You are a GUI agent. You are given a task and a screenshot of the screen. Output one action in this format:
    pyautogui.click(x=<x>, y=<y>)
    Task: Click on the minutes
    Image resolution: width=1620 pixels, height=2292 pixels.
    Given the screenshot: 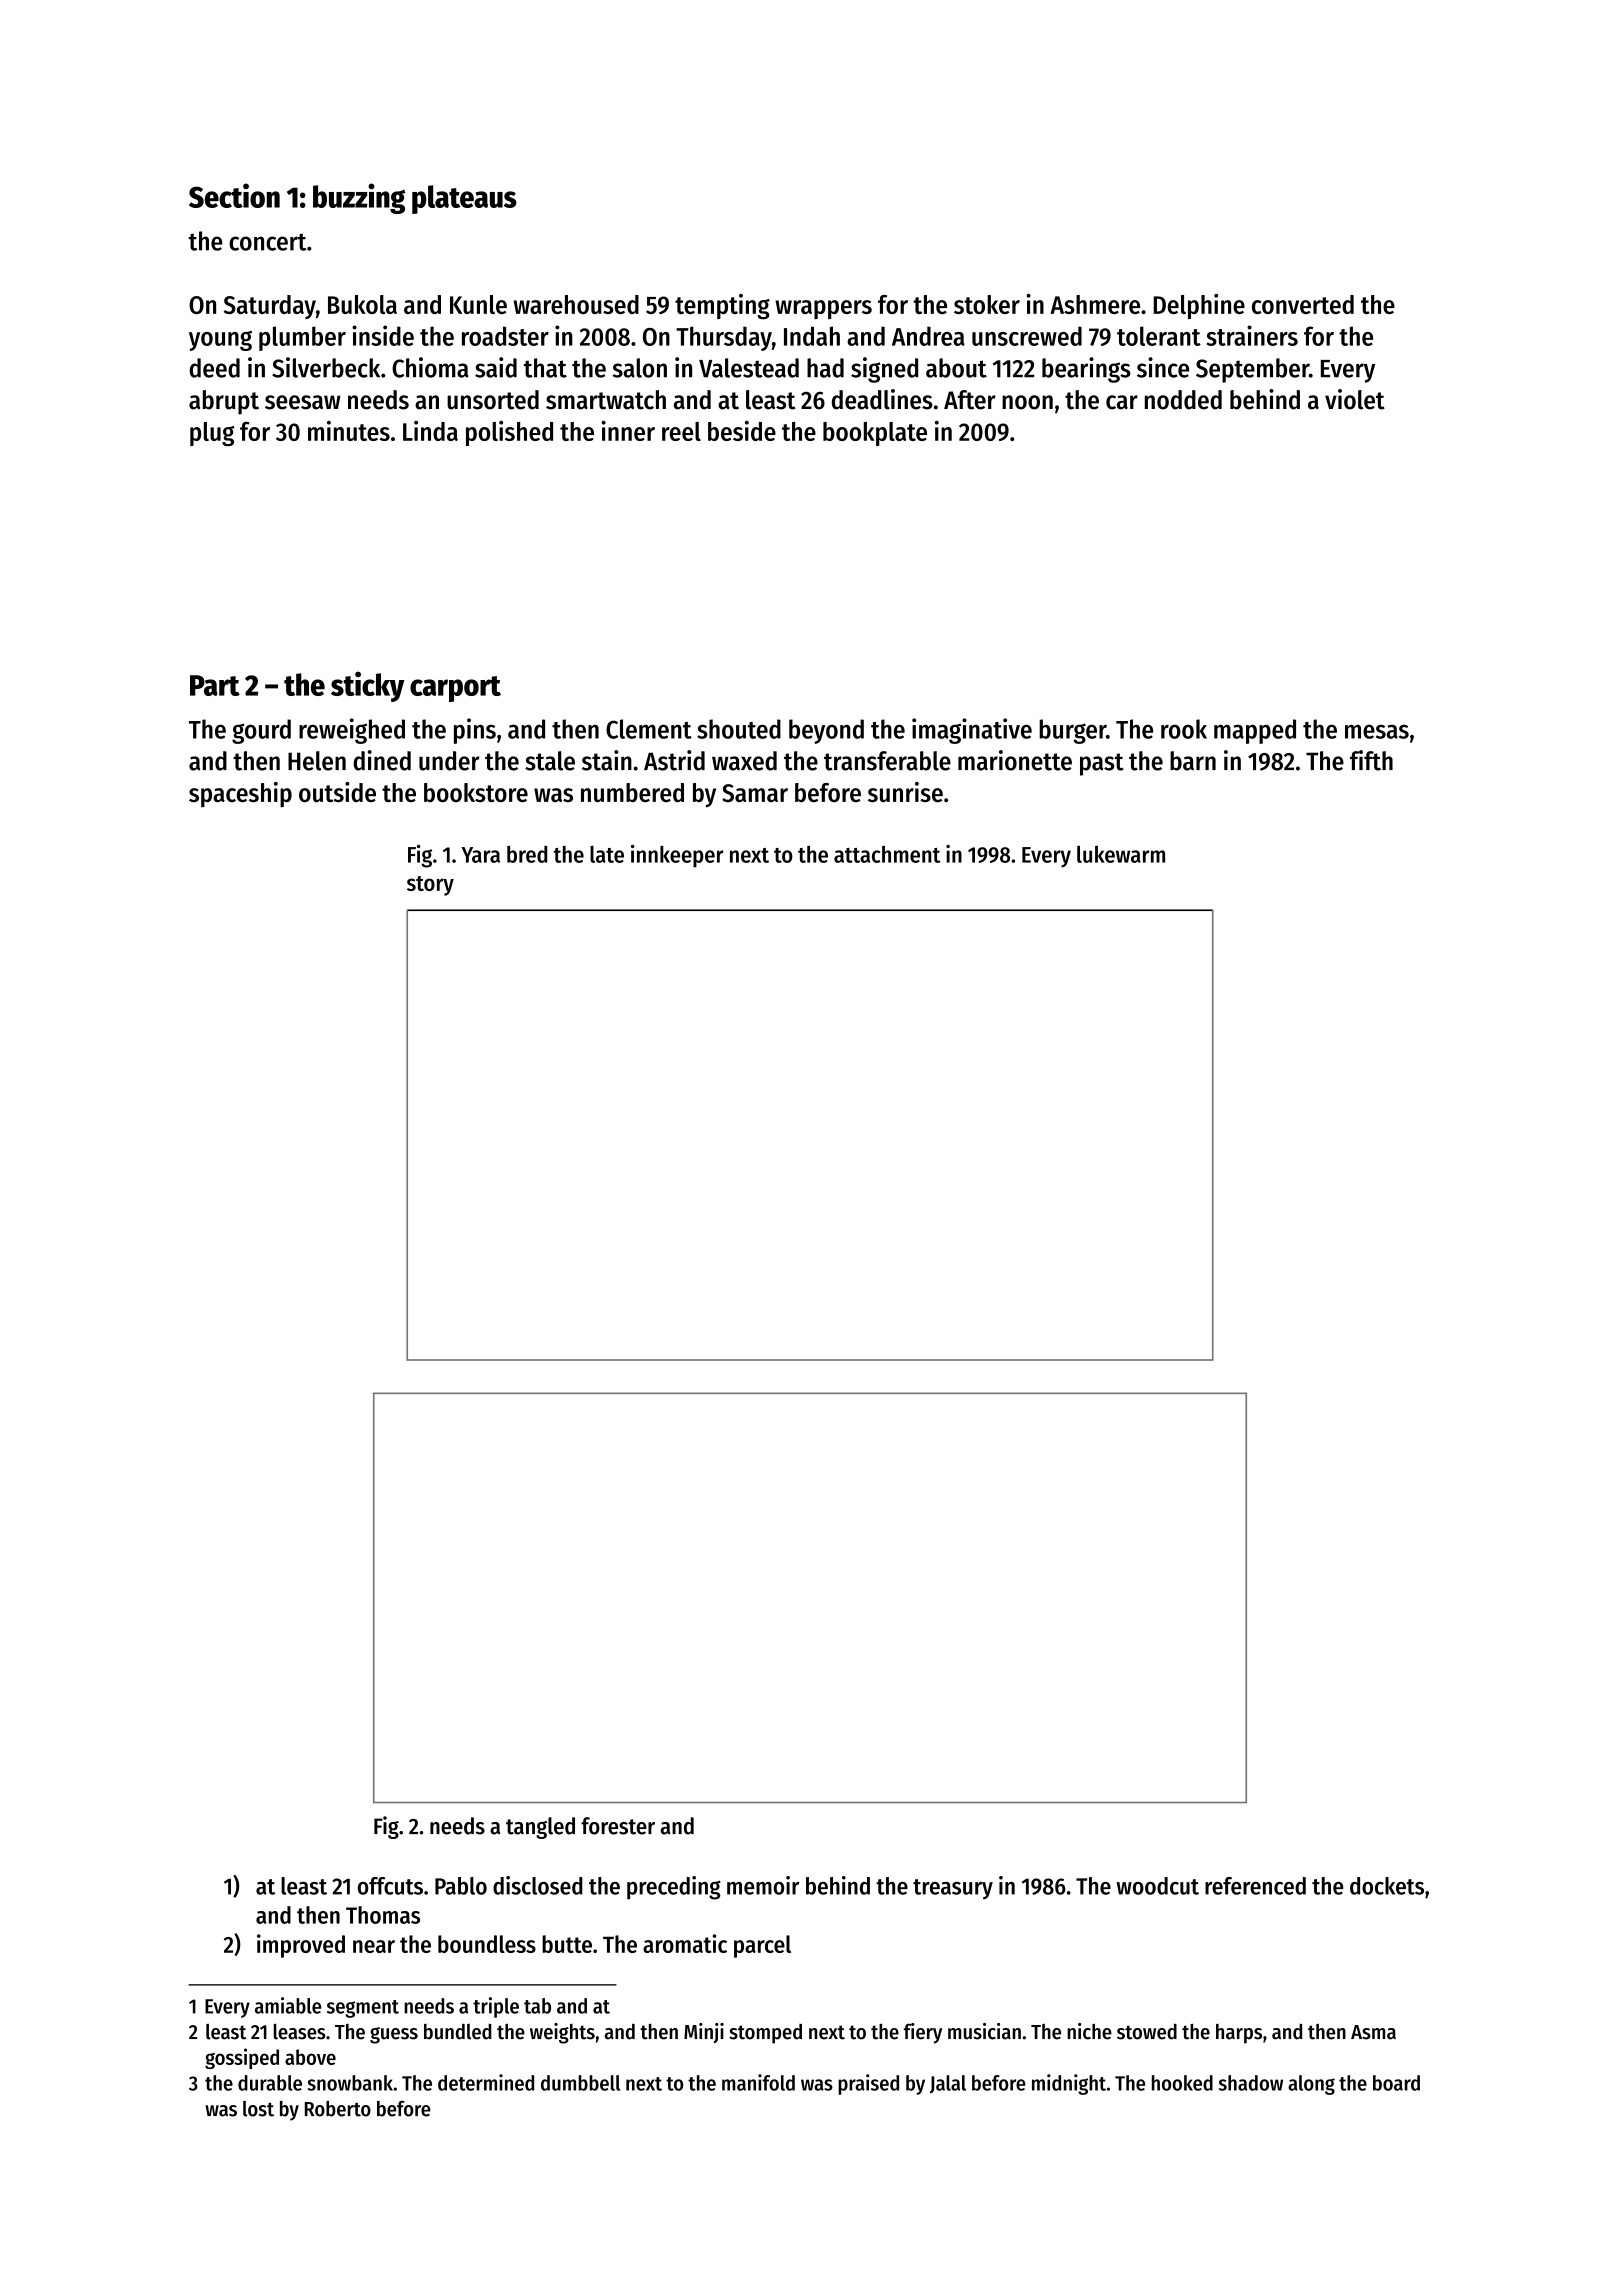 What is the action you would take?
    pyautogui.click(x=349, y=431)
